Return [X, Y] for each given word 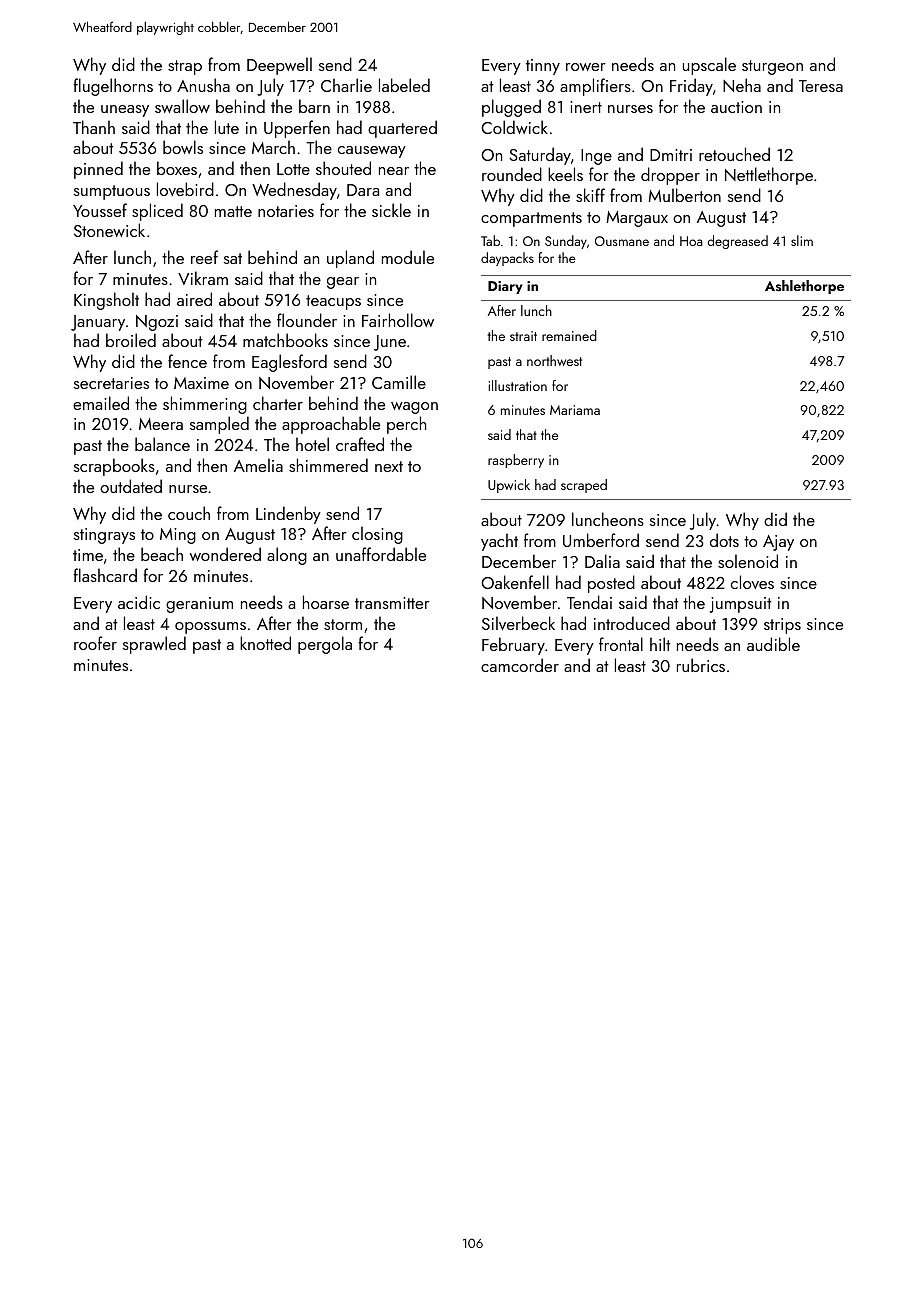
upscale [709, 66]
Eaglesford [289, 363]
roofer [95, 643]
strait [523, 336]
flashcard [105, 575]
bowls [183, 147]
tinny [543, 67]
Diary [505, 287]
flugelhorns [113, 87]
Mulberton [684, 195]
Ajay [778, 543]
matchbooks [285, 340]
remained [569, 335]
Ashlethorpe [804, 287]
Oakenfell [515, 582]
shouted [343, 168]
